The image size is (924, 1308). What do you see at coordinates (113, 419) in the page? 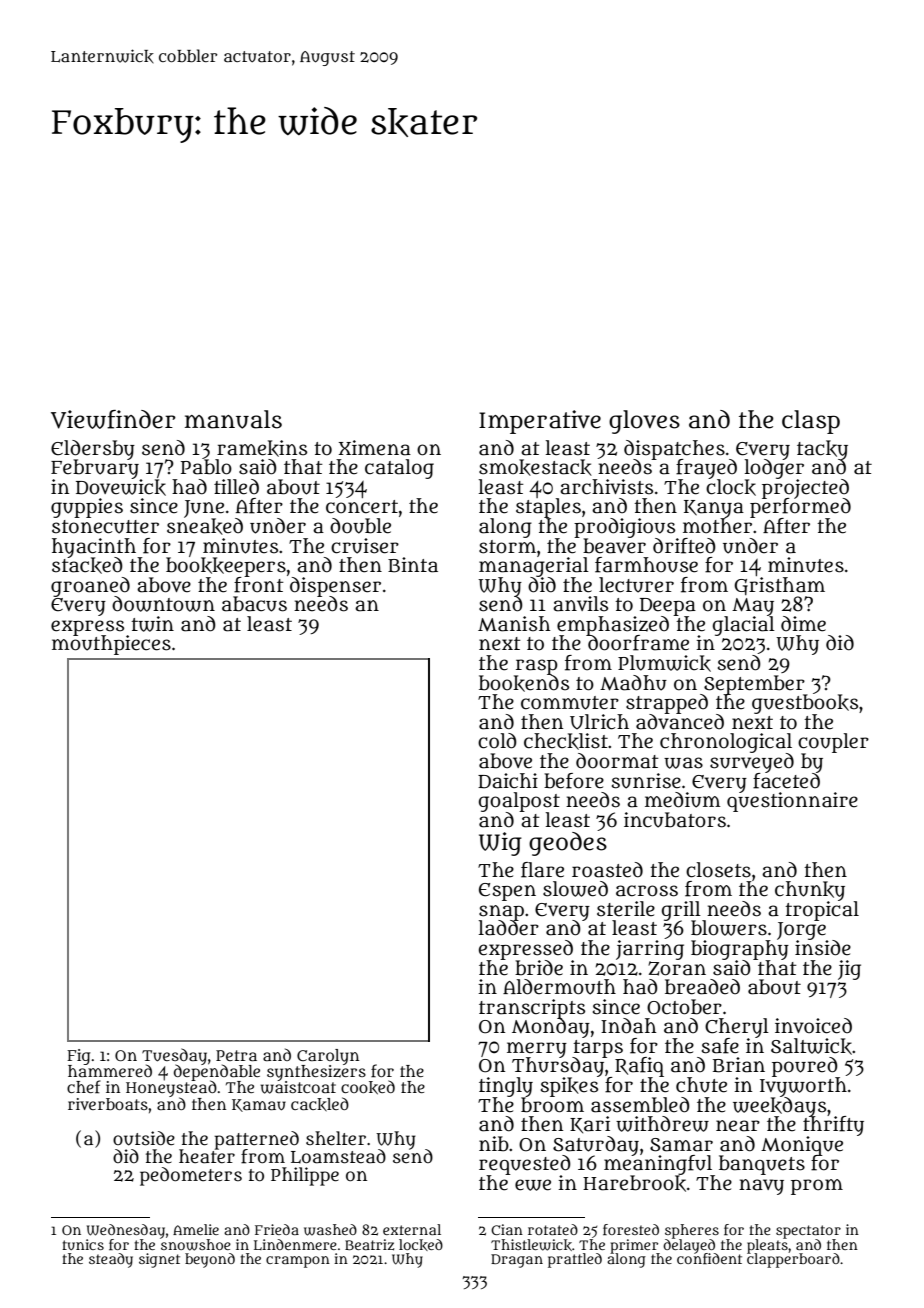
I see `Viewfinder` at bounding box center [113, 419].
